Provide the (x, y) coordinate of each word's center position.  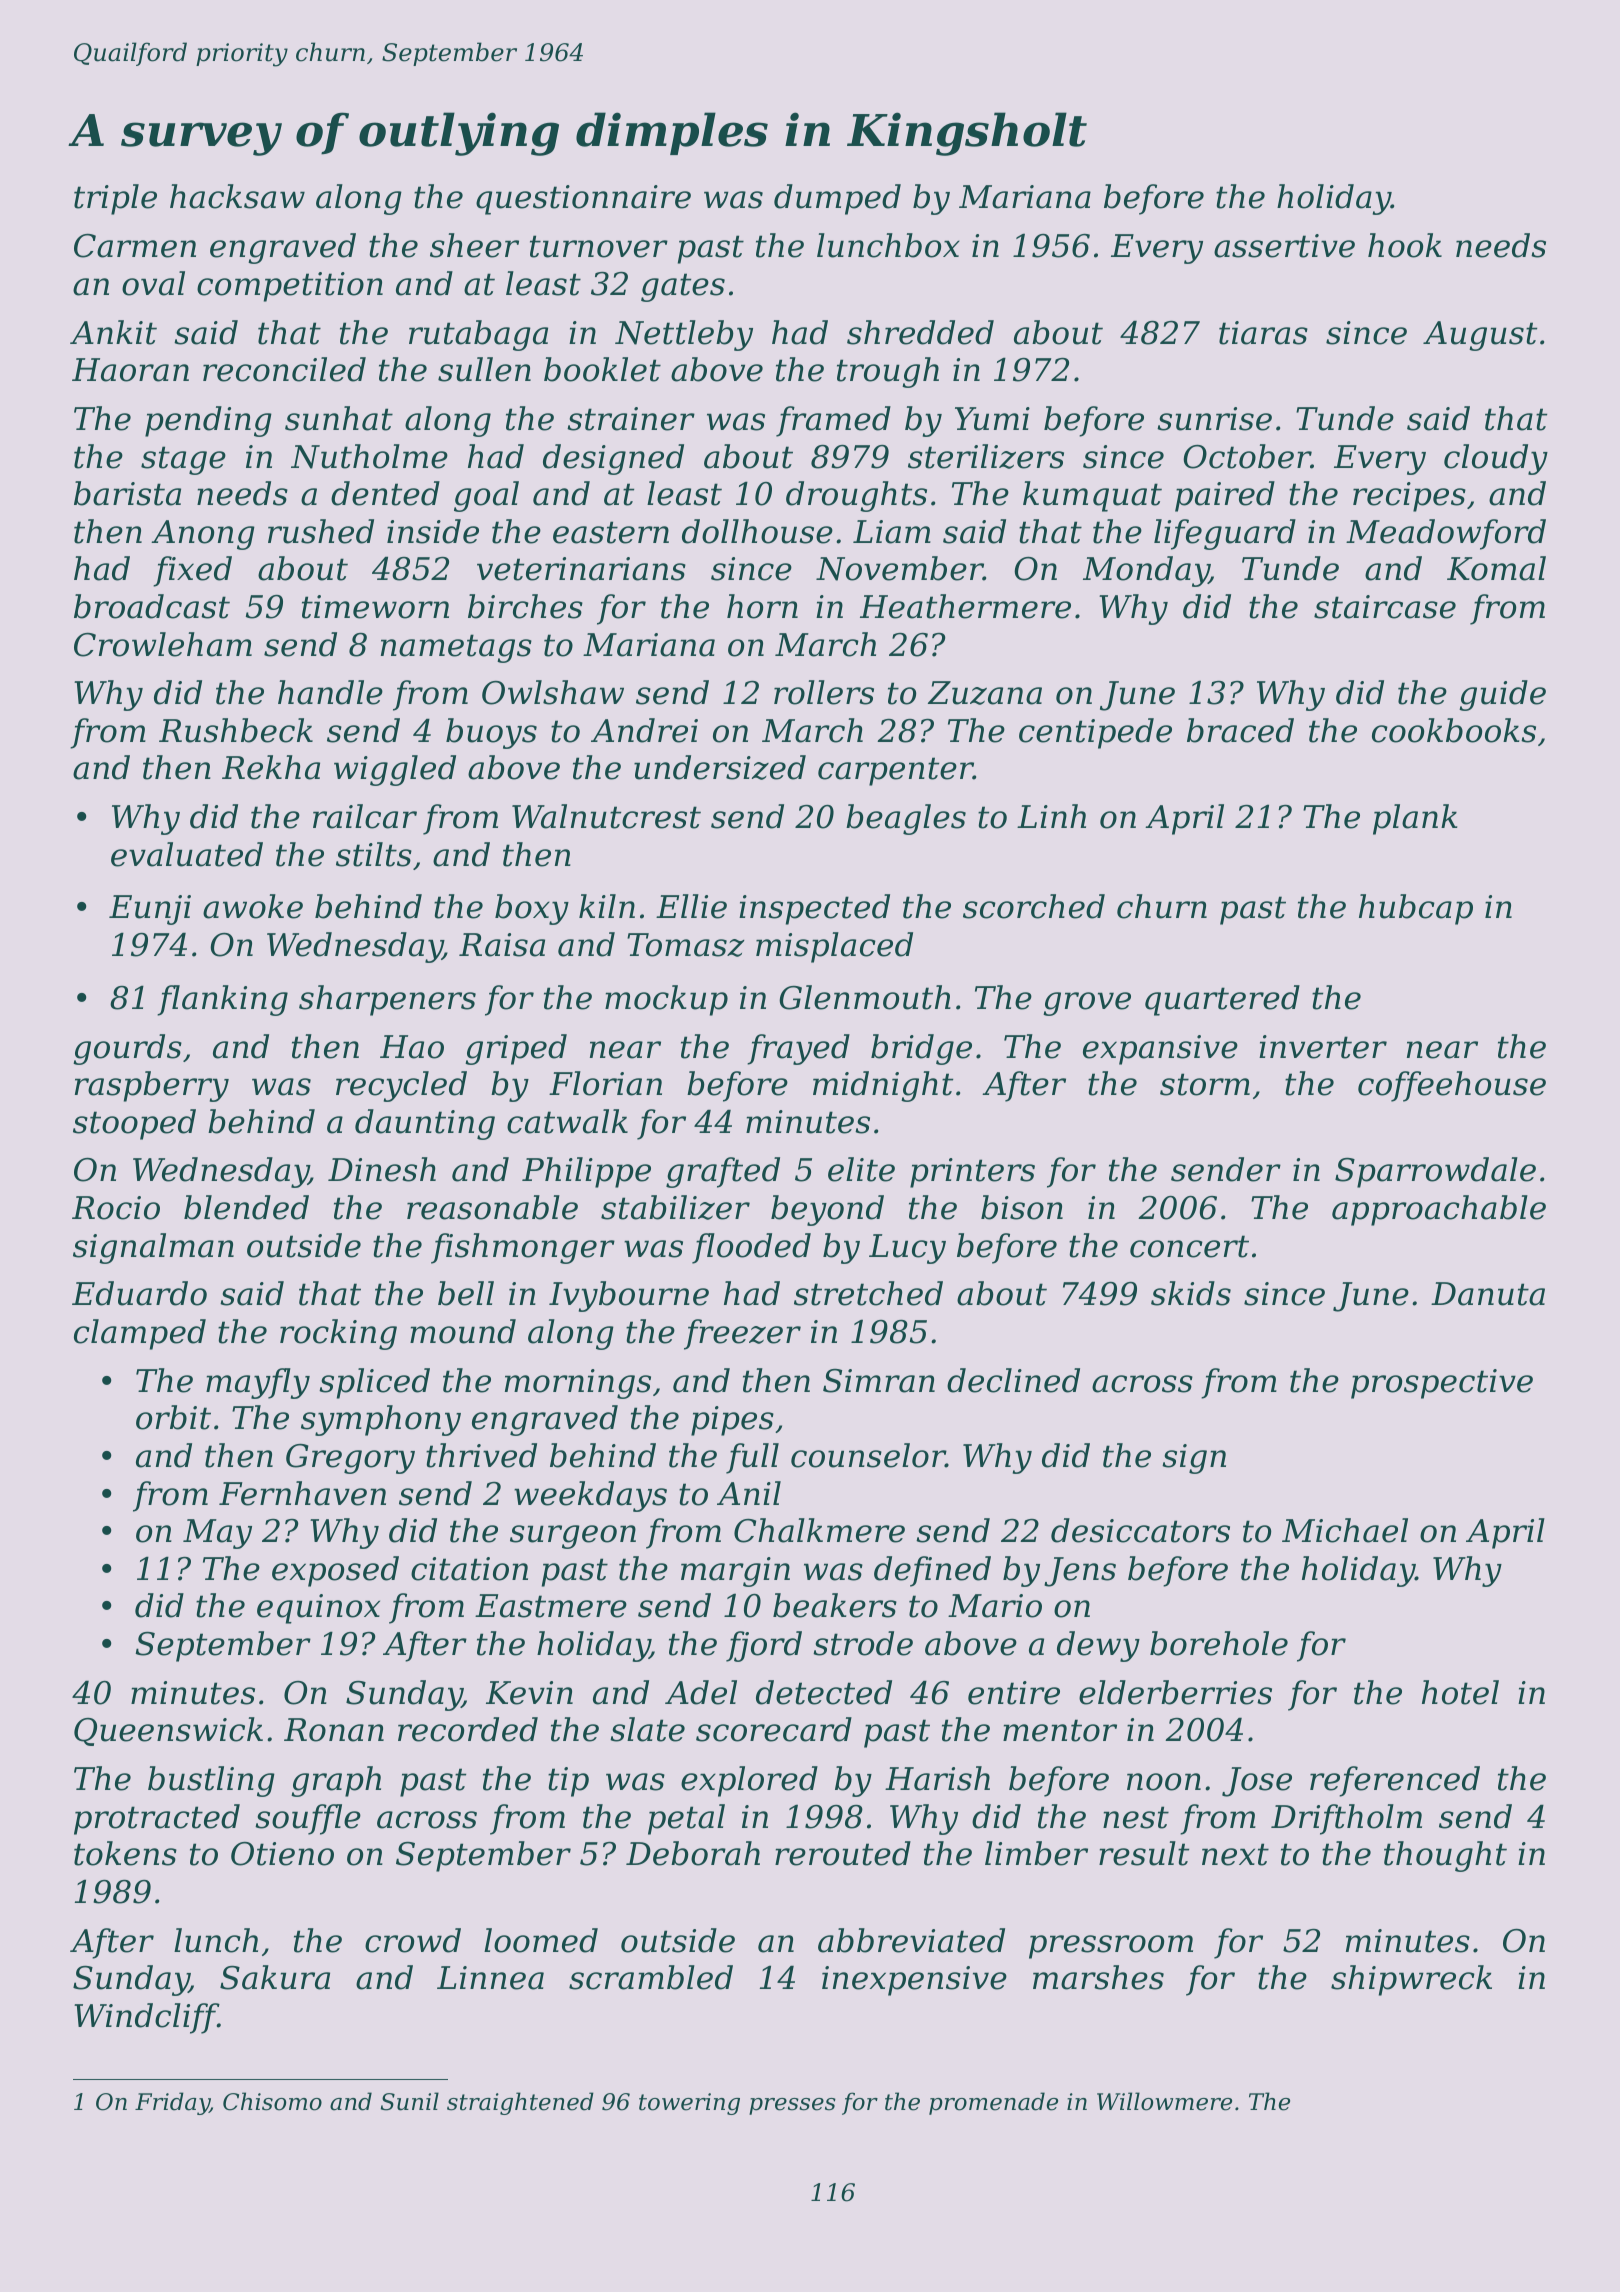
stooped (134, 1124)
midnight (883, 1086)
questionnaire (583, 200)
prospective (1442, 1384)
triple (115, 199)
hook (1405, 245)
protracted (157, 1819)
